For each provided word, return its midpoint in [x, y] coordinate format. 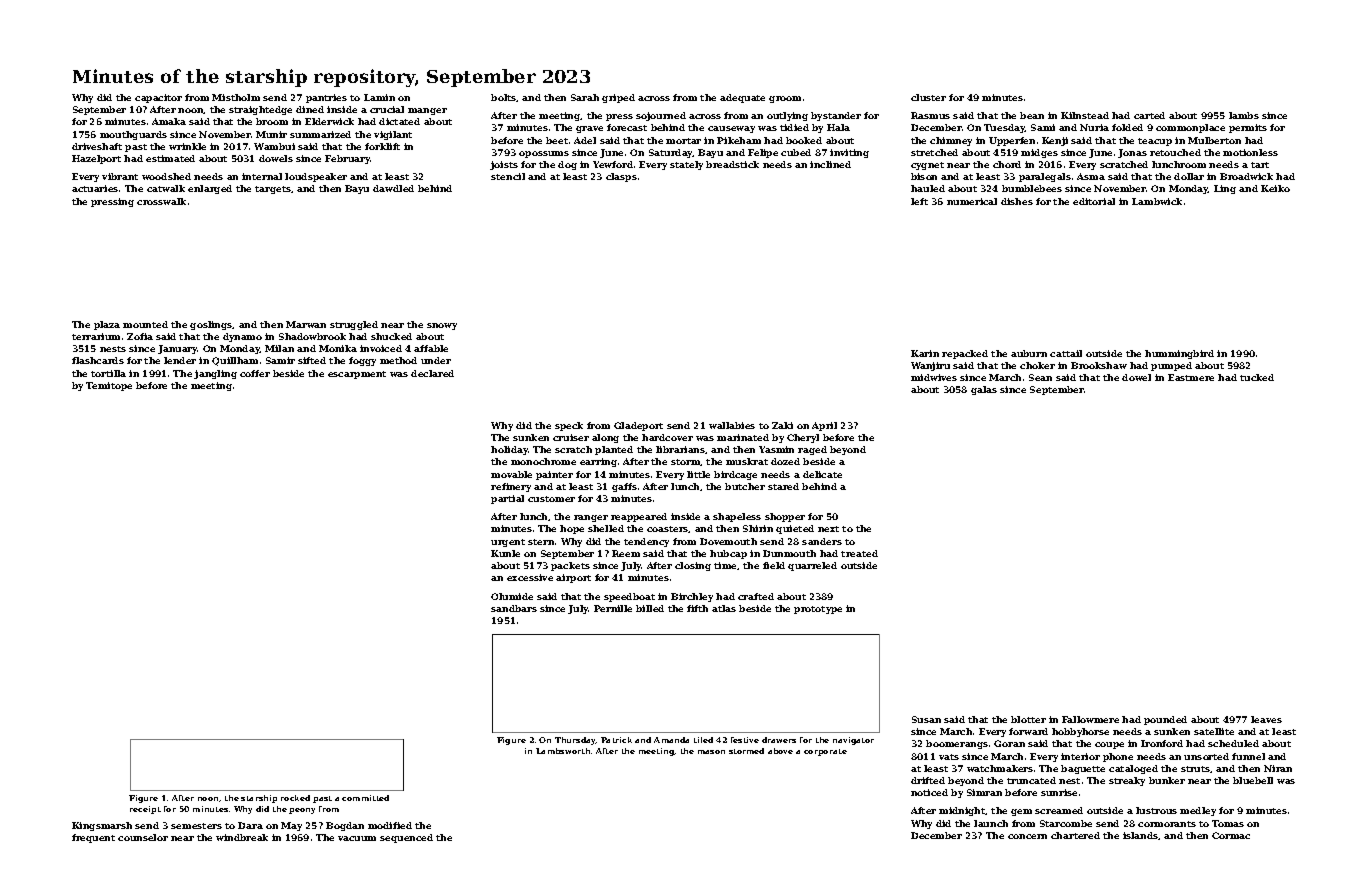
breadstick [732, 164]
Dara [250, 825]
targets [273, 190]
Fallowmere [1090, 719]
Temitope [109, 386]
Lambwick [1157, 201]
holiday [509, 450]
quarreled [812, 566]
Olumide [512, 596]
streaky [1127, 781]
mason [711, 752]
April [824, 426]
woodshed [166, 176]
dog [567, 165]
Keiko [1275, 188]
